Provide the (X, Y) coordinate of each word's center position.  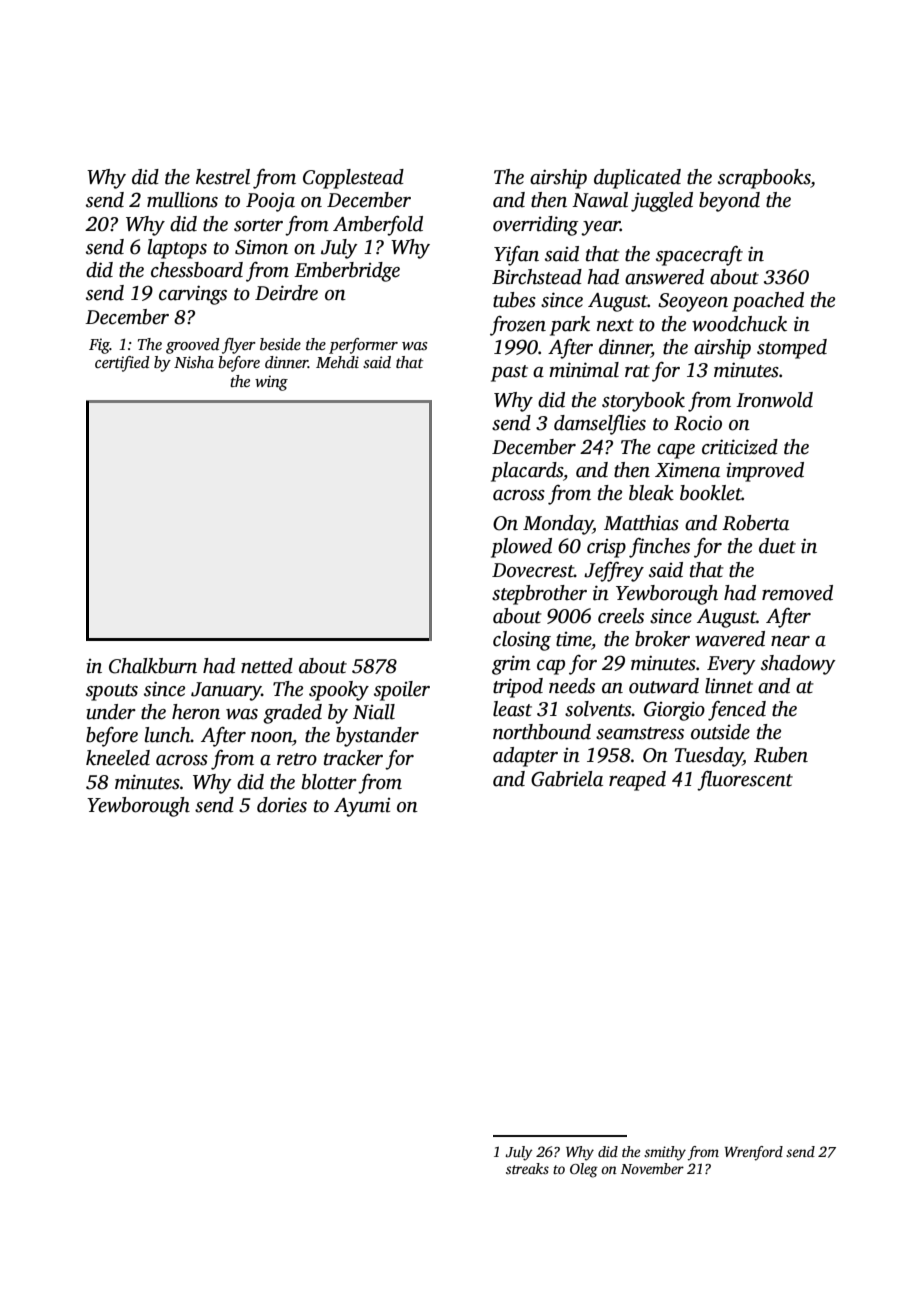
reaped (637, 781)
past (509, 373)
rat (637, 371)
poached (768, 302)
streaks (527, 1168)
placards (527, 472)
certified (122, 364)
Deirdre (286, 293)
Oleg (584, 1170)
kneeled (118, 758)
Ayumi (362, 807)
